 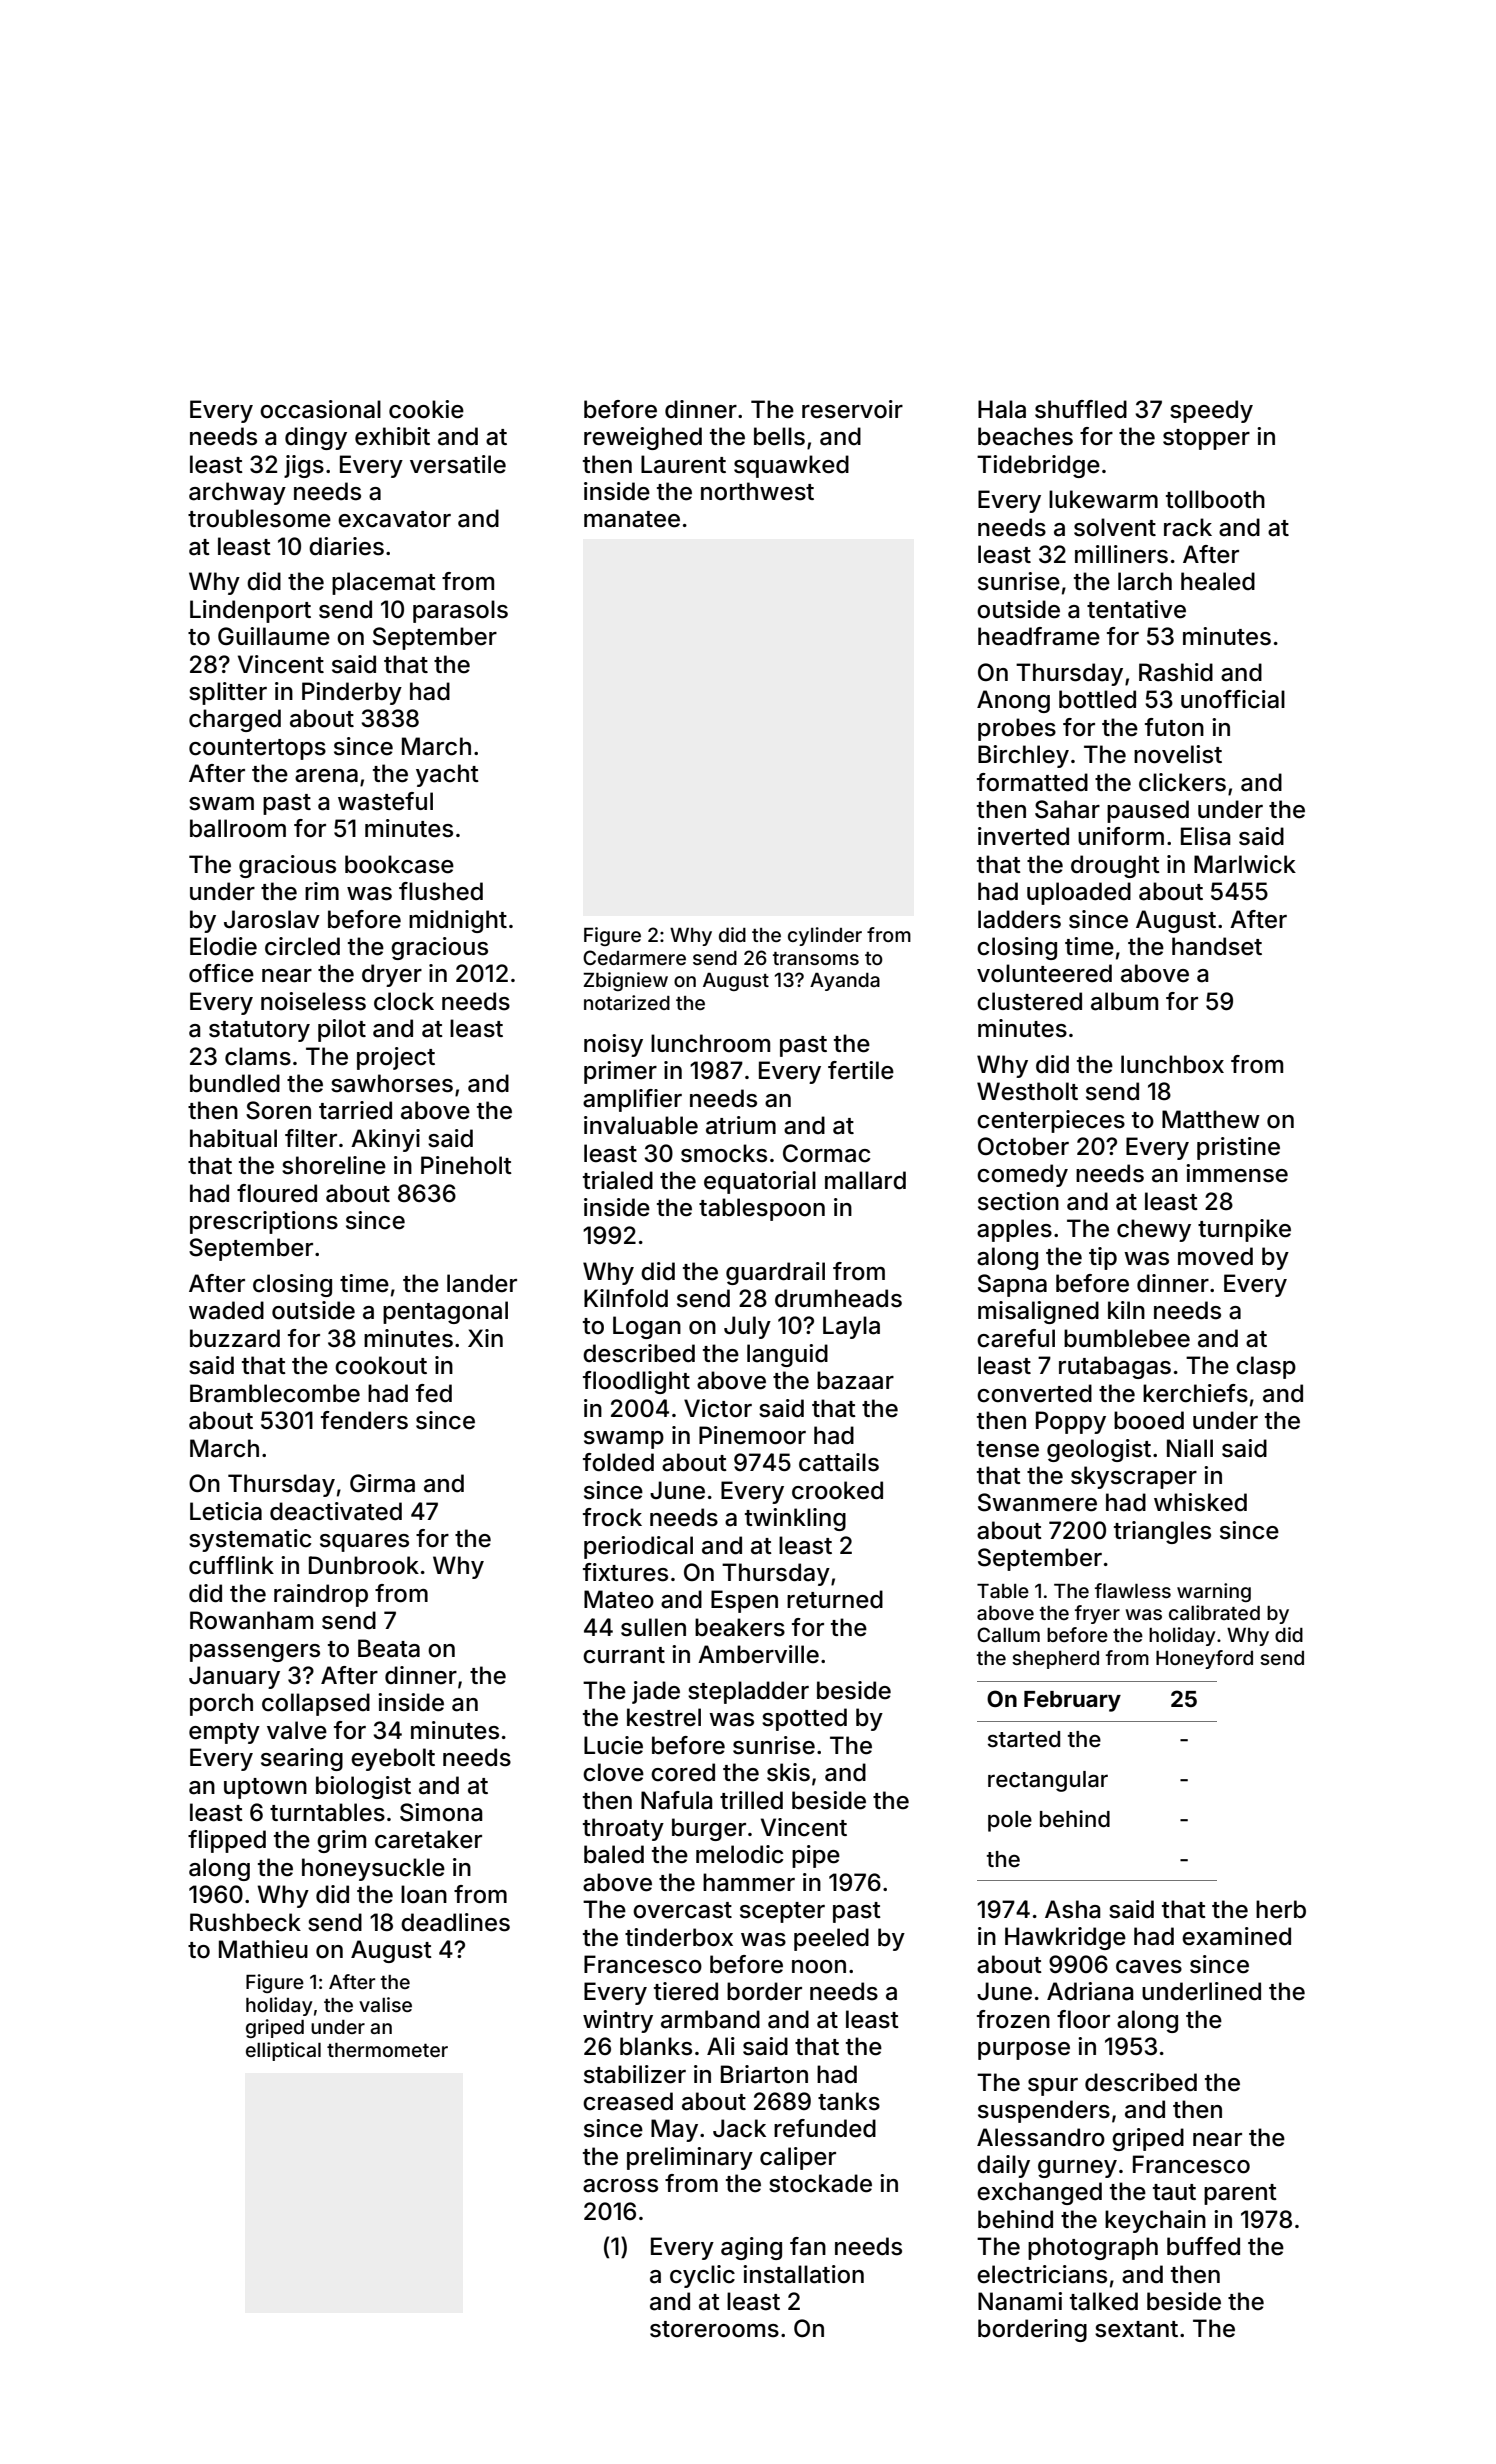 What do you see at coordinates (865, 1180) in the screenshot?
I see `mallard` at bounding box center [865, 1180].
